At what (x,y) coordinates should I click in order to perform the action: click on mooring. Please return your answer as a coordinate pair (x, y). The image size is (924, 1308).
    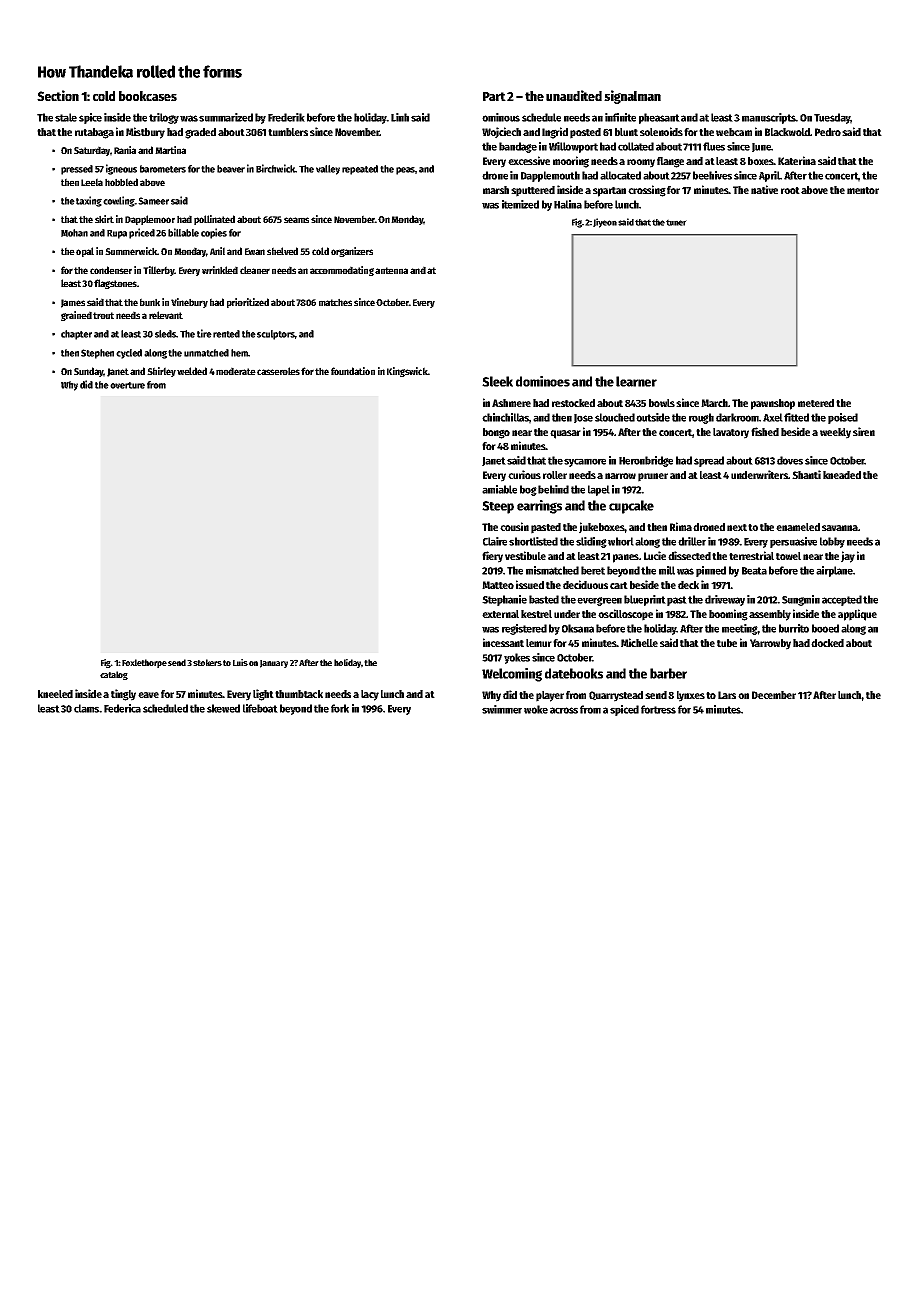
    Looking at the image, I should click on (571, 162).
